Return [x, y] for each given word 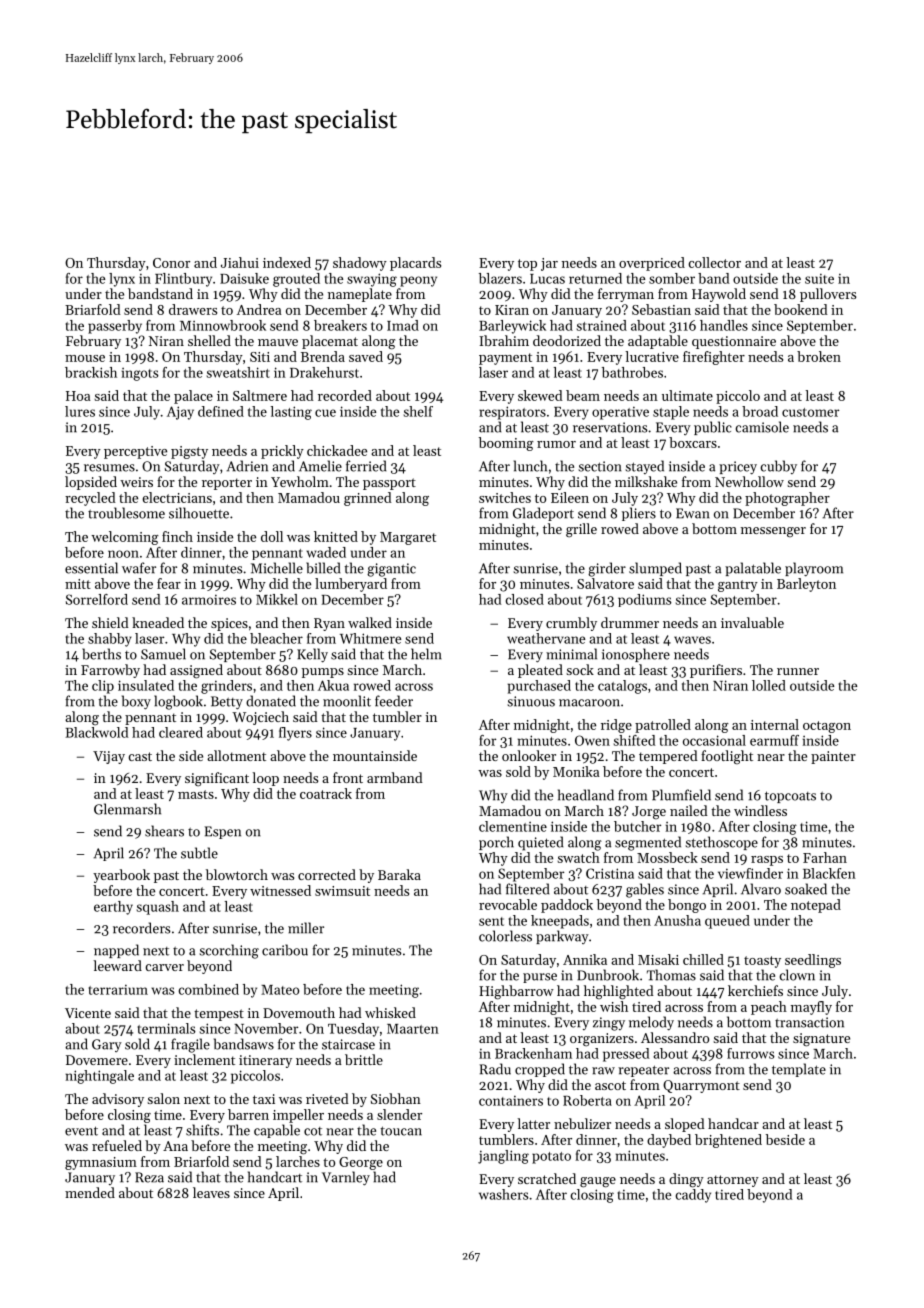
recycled [90, 499]
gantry [738, 586]
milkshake [646, 481]
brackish [91, 372]
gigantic [391, 570]
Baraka [399, 874]
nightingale [100, 1077]
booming [506, 444]
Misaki [658, 959]
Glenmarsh [127, 809]
